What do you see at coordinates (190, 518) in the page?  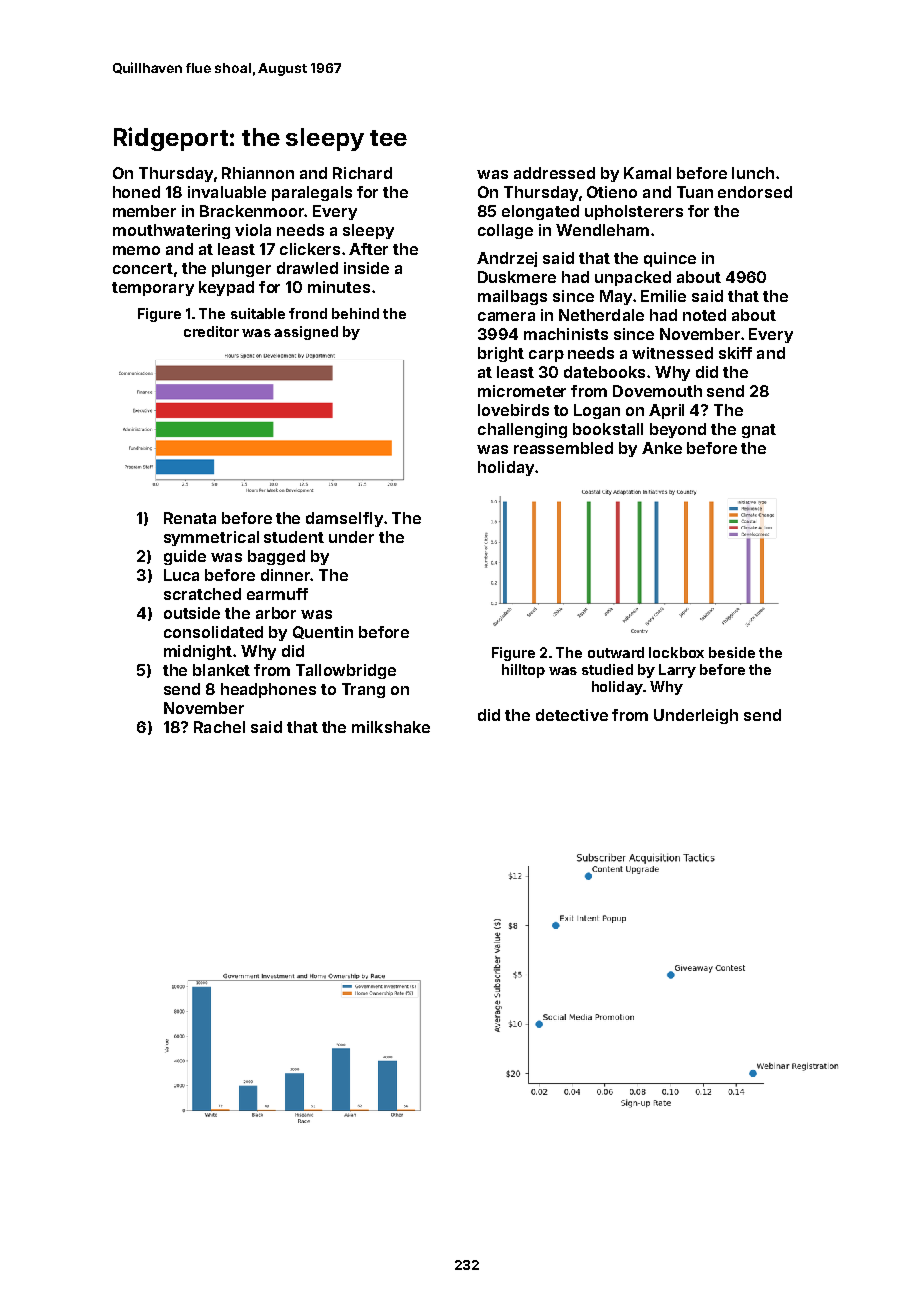 I see `Renata` at bounding box center [190, 518].
